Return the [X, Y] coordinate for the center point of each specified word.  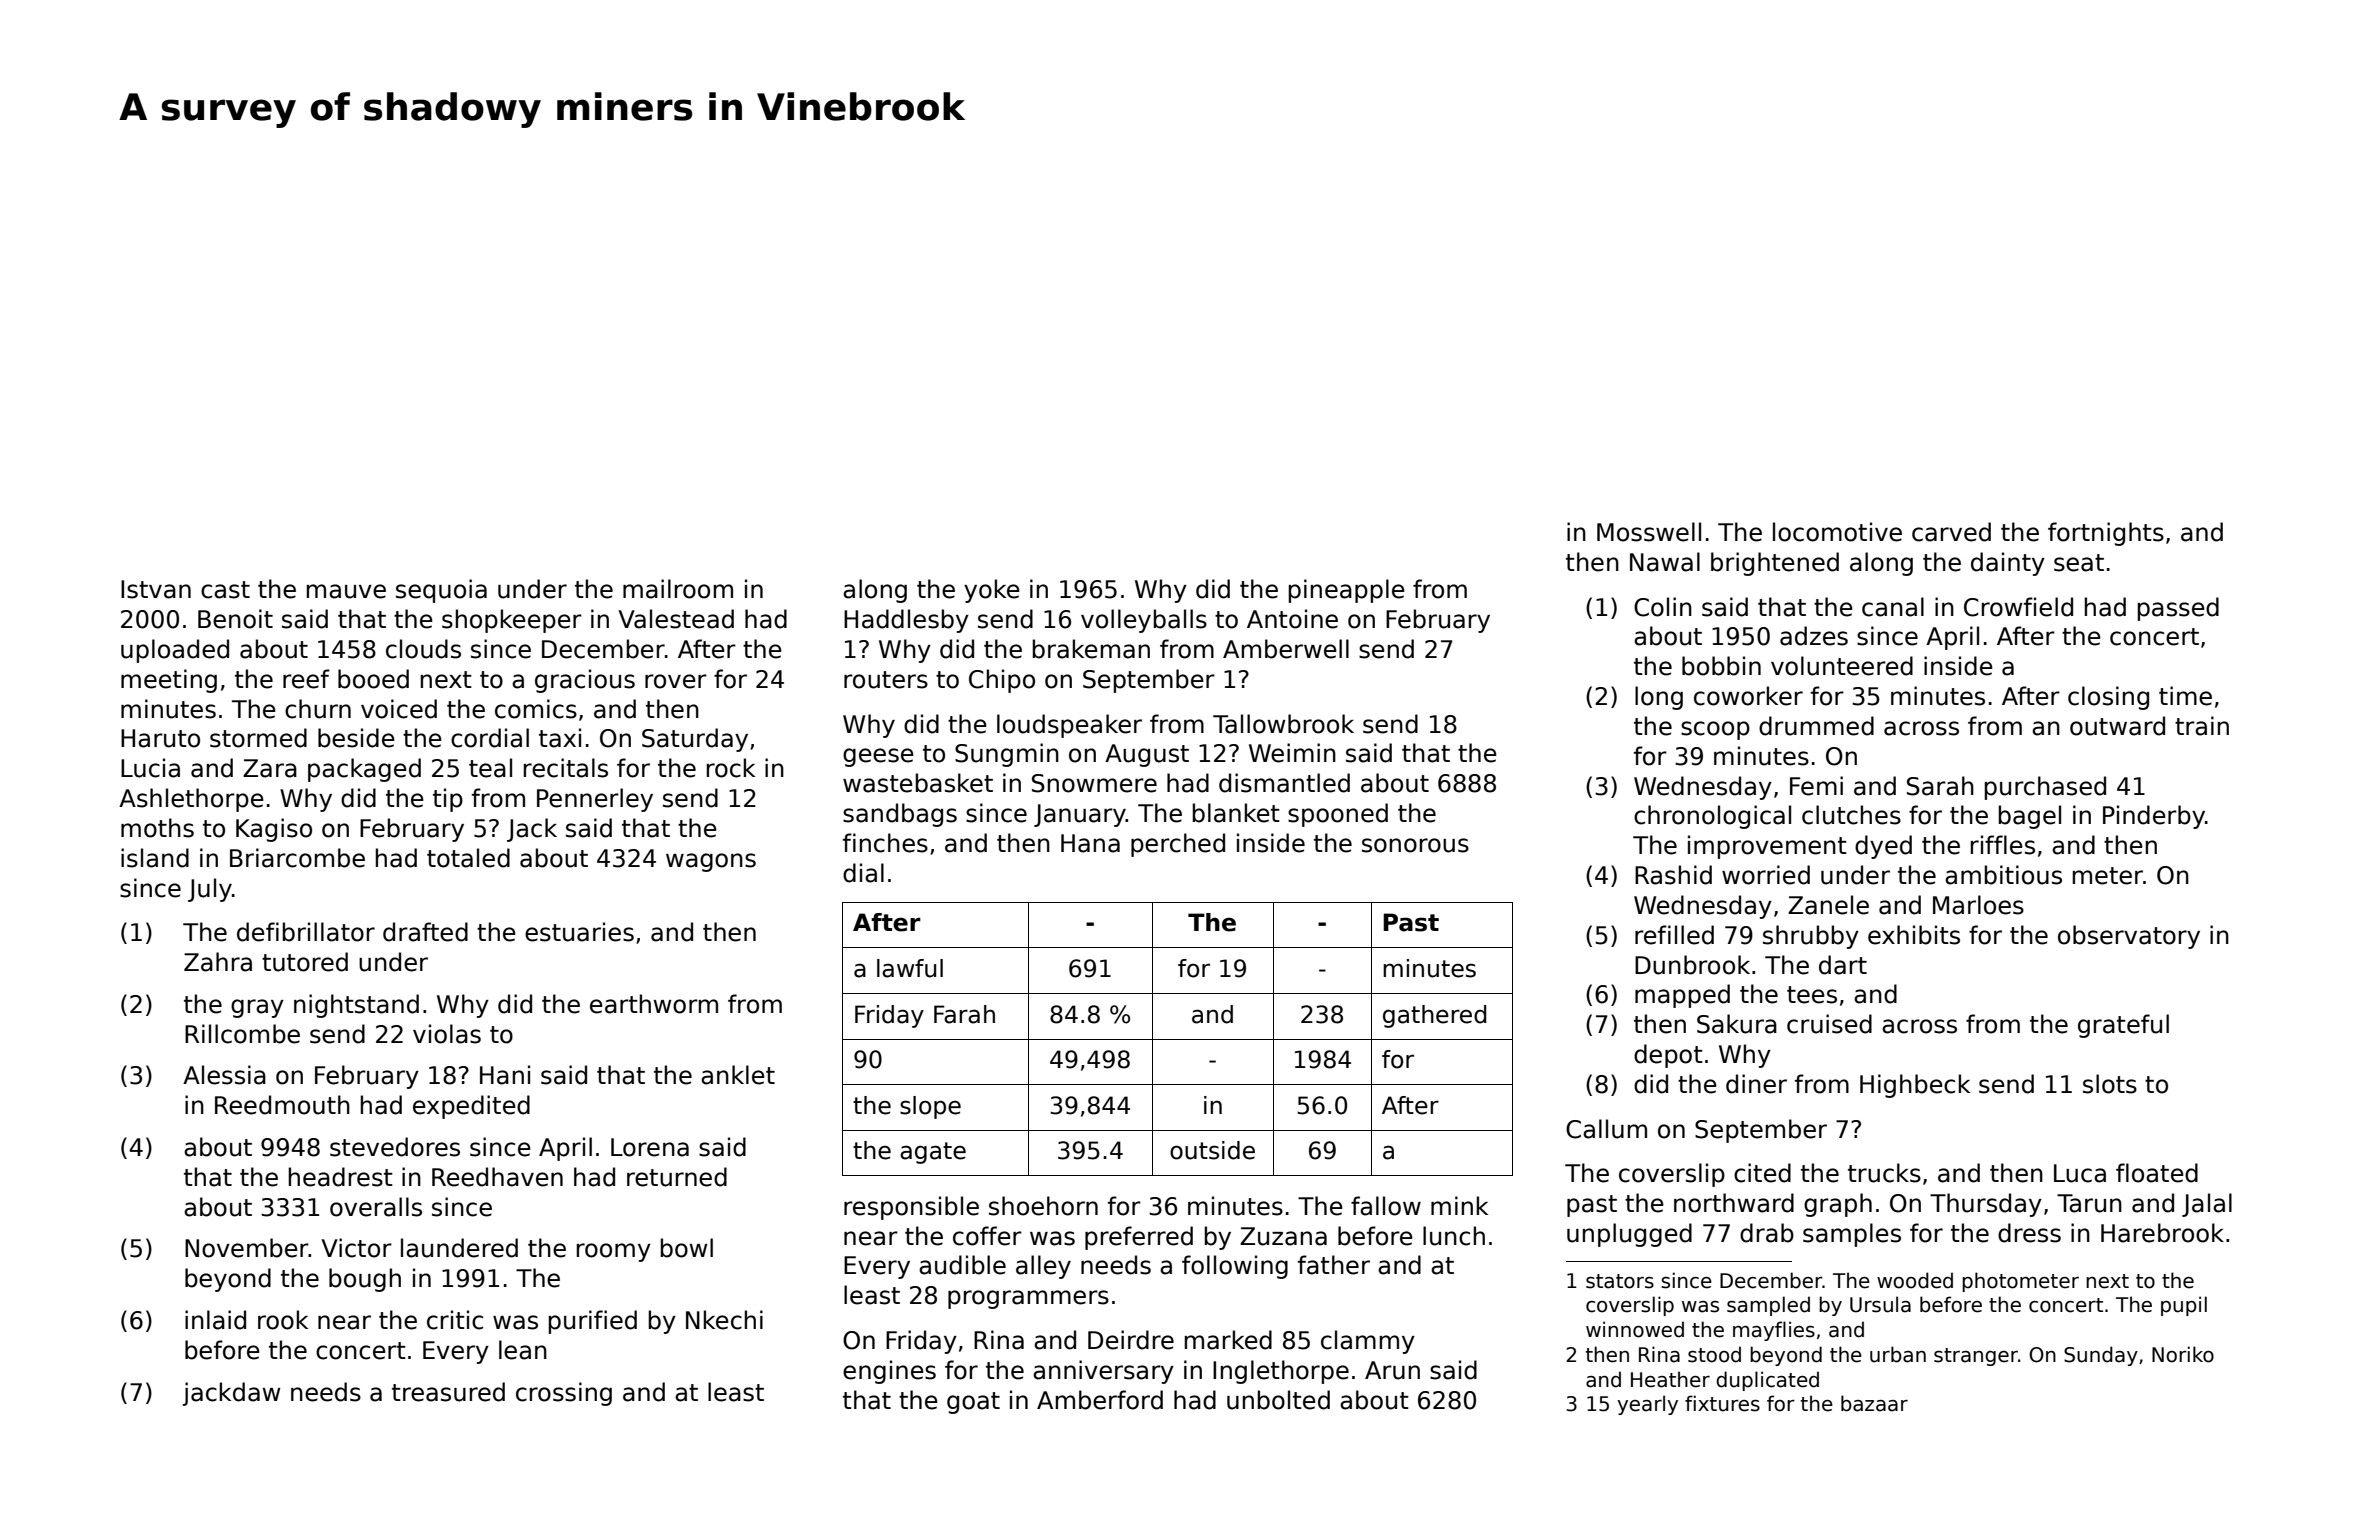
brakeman [1091, 649]
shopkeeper [512, 621]
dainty [2008, 564]
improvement [1767, 847]
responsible [911, 1208]
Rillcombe [242, 1034]
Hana [1090, 843]
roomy [614, 1252]
